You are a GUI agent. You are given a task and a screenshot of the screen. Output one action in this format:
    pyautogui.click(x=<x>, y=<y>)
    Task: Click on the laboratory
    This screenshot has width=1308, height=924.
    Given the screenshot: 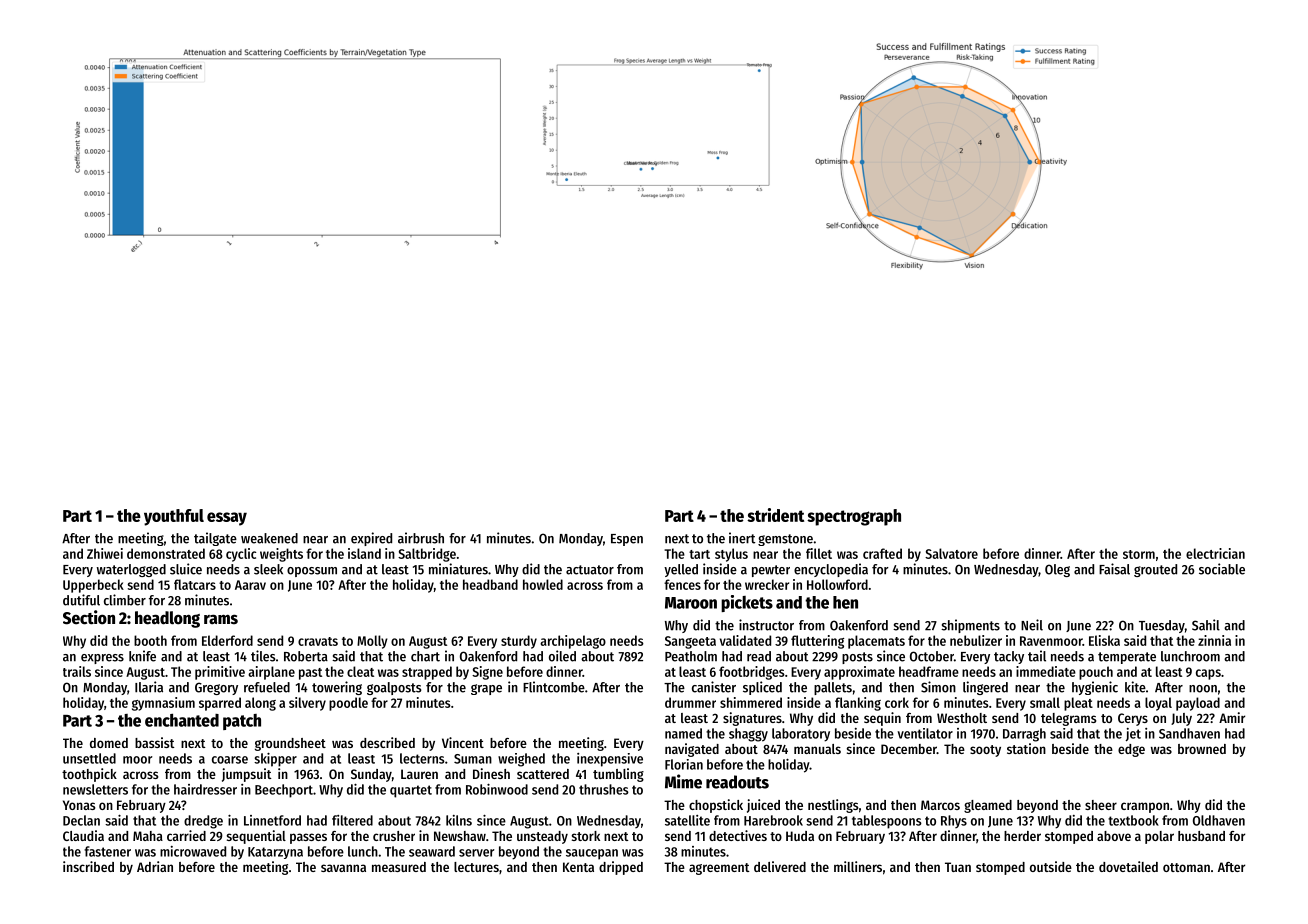 What is the action you would take?
    pyautogui.click(x=801, y=735)
